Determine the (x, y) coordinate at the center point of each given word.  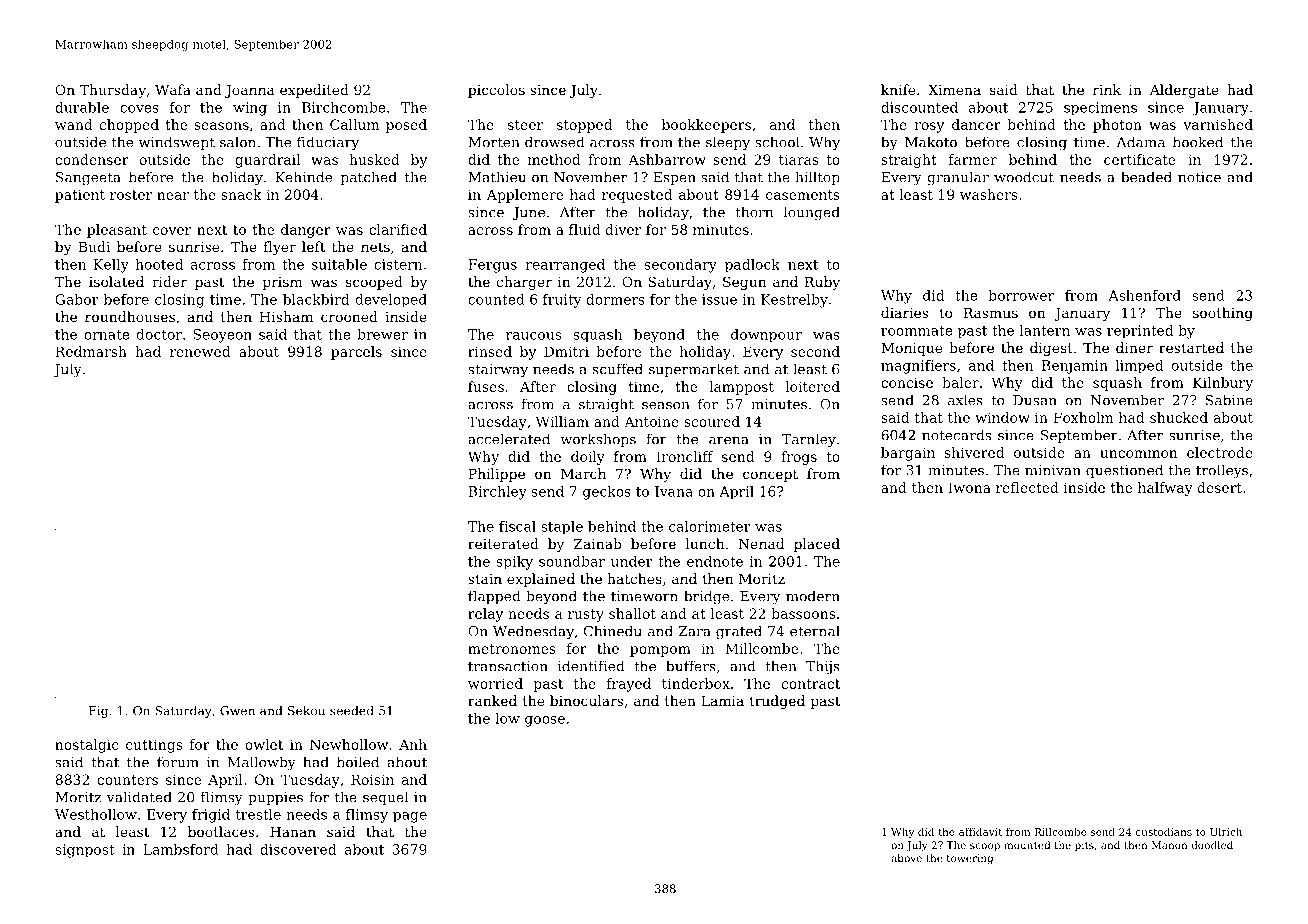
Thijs (823, 667)
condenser (92, 159)
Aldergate (1184, 91)
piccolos (496, 91)
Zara (695, 631)
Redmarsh (91, 351)
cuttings (154, 746)
